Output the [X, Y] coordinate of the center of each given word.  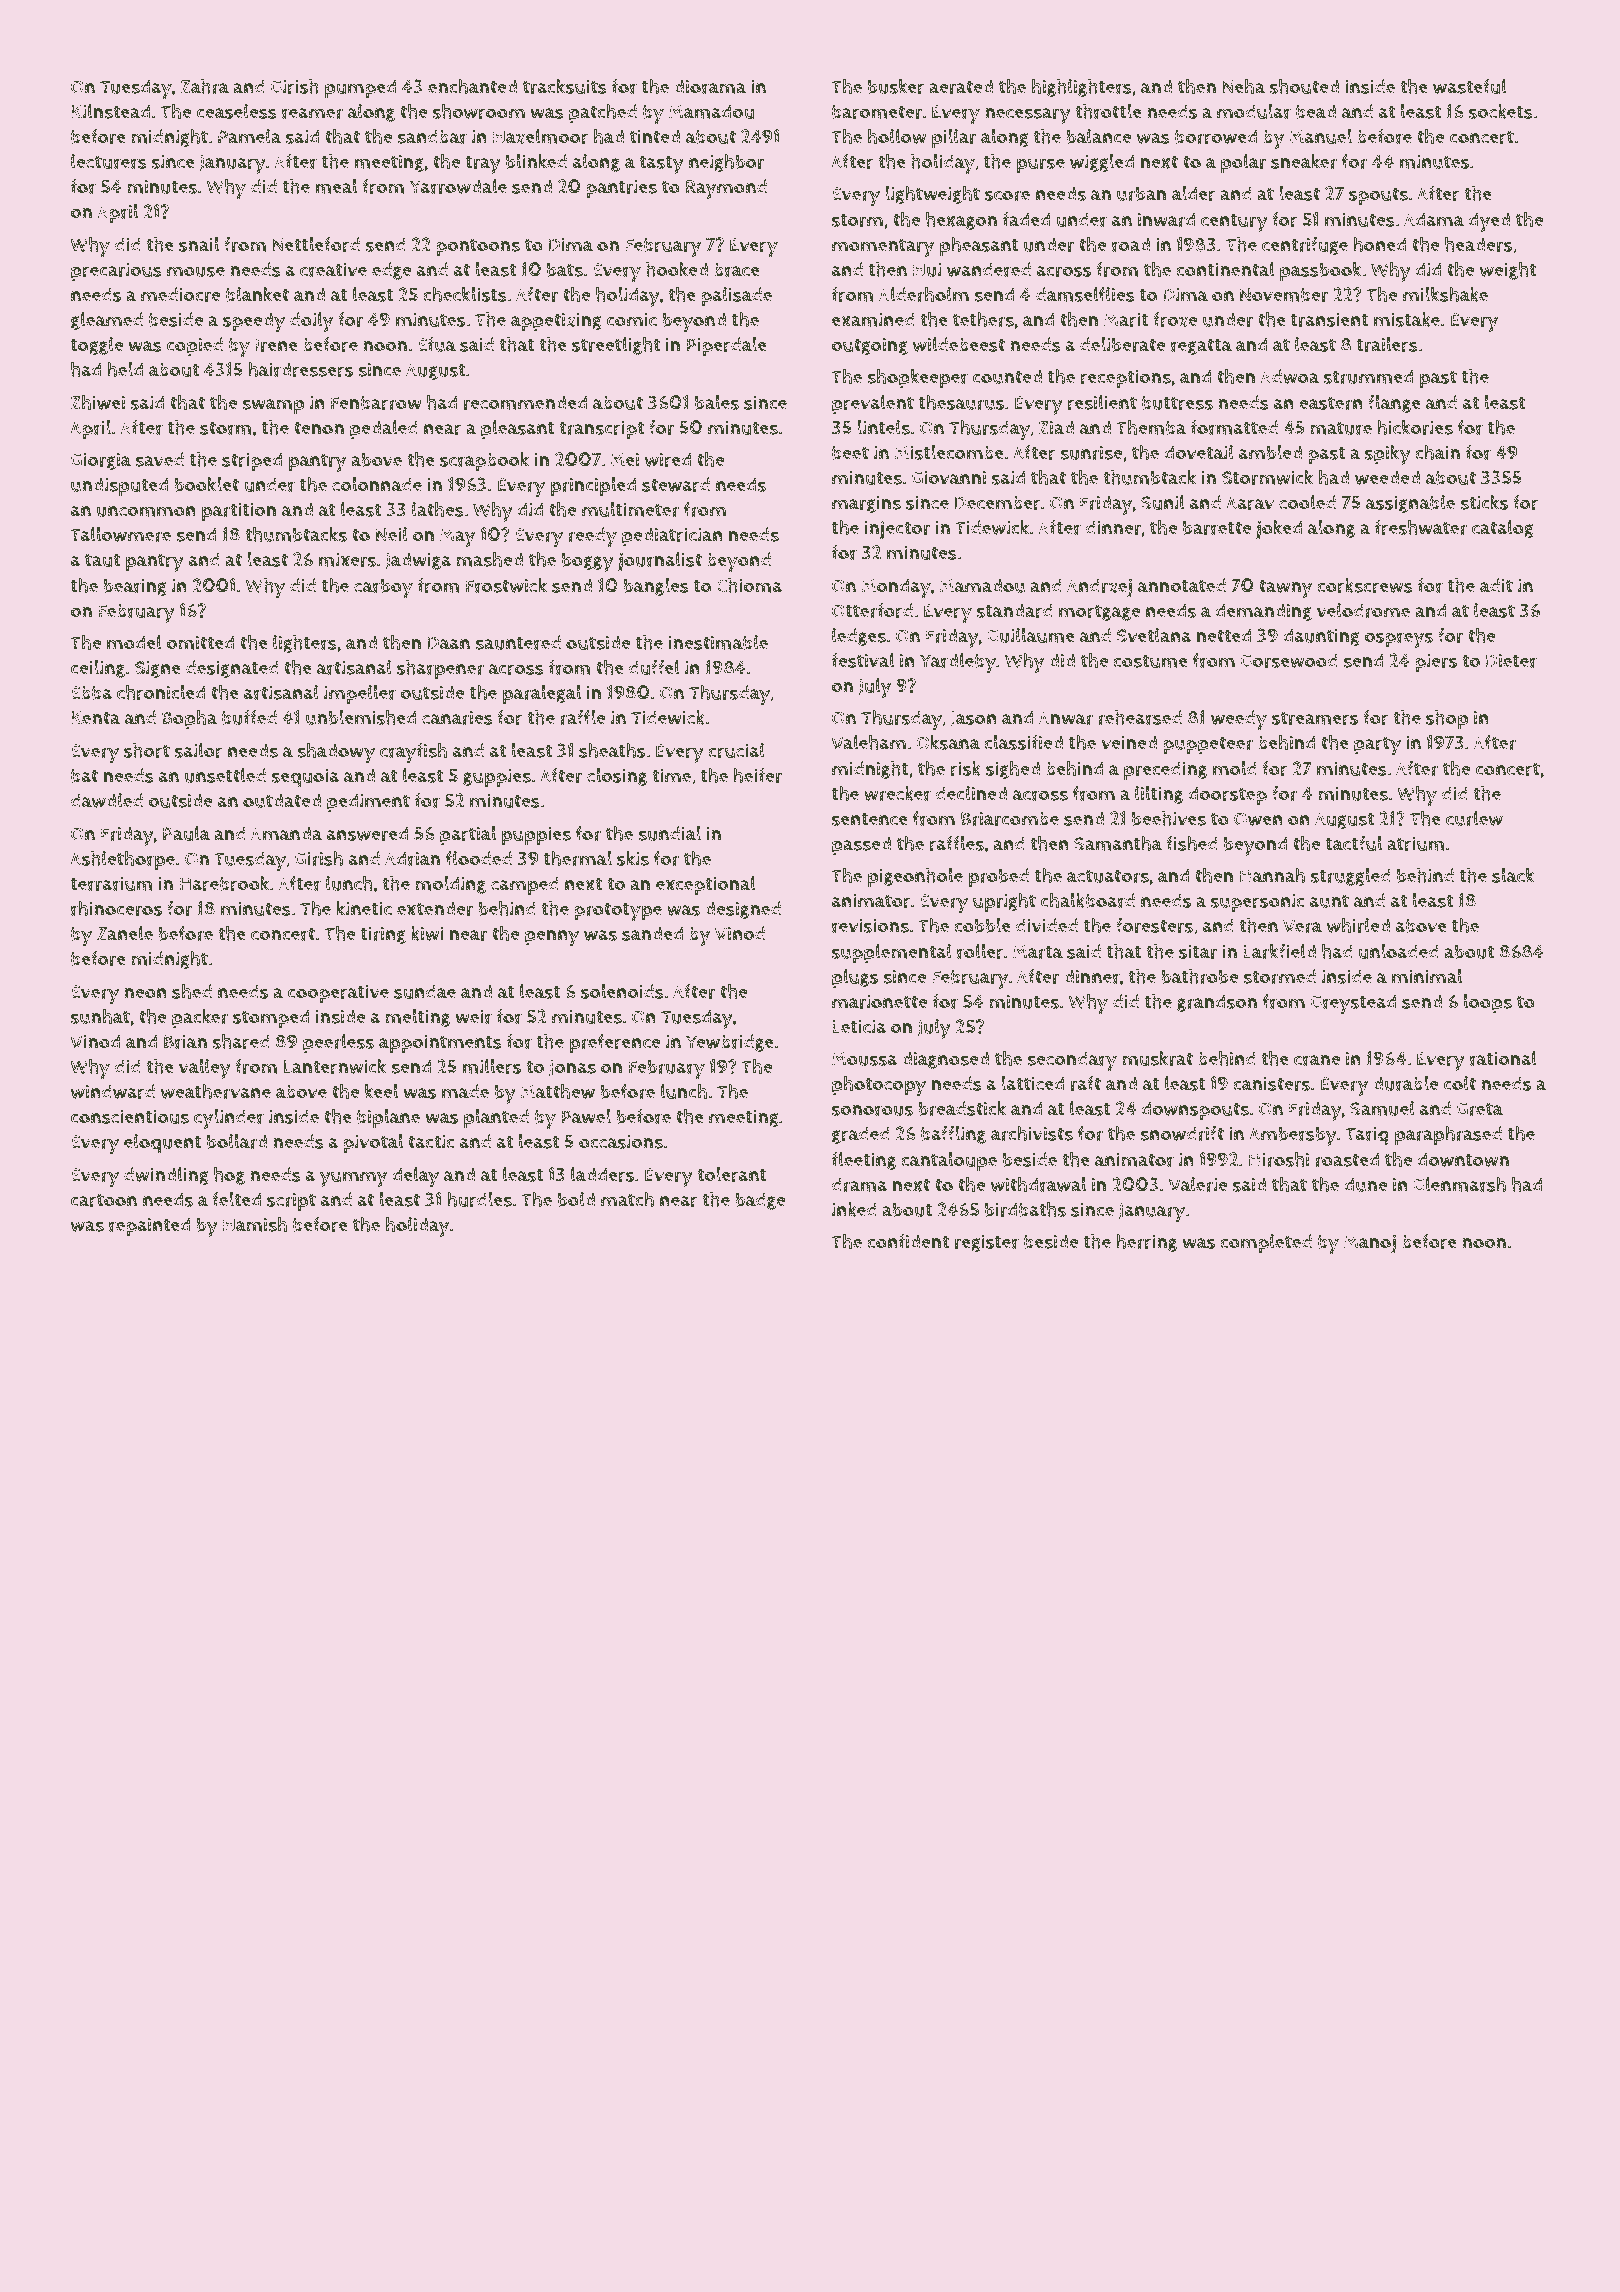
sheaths [612, 750]
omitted [200, 642]
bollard [237, 1141]
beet [850, 452]
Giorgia [101, 461]
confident [908, 1241]
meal [336, 186]
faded [1026, 219]
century [1234, 223]
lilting [1159, 795]
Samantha [1118, 843]
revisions [870, 925]
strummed [1368, 376]
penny [552, 938]
